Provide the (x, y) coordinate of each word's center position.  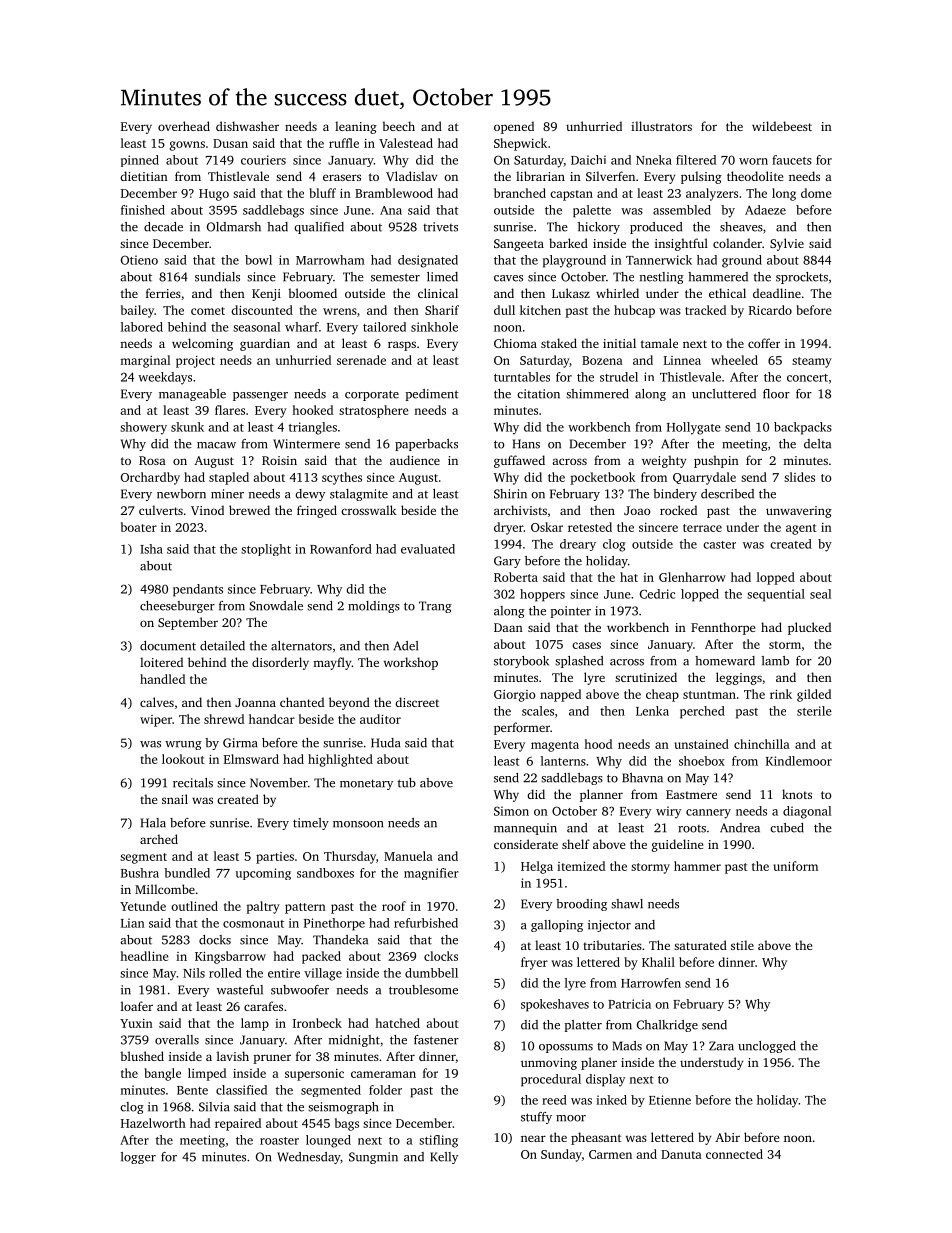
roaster (279, 1141)
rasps (402, 346)
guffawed (519, 461)
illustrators (661, 126)
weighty (664, 461)
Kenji (266, 295)
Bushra (140, 873)
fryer (534, 963)
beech (398, 126)
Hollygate (694, 428)
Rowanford (341, 549)
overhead (184, 126)
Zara (721, 1046)
